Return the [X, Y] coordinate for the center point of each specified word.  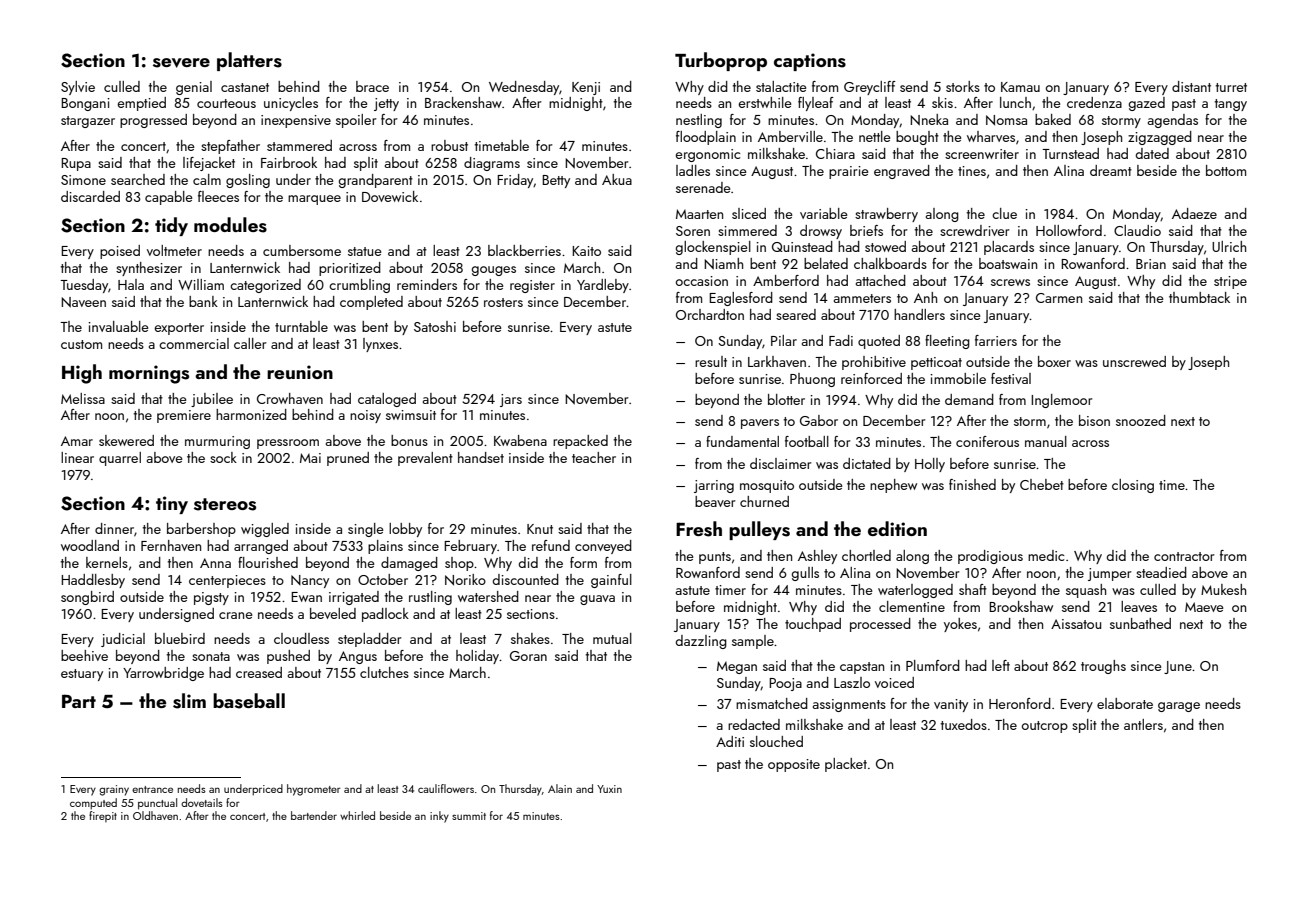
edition [897, 528]
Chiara [835, 153]
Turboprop [721, 61]
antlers [1143, 724]
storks [963, 86]
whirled [357, 815]
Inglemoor [1061, 401]
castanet [245, 87]
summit [469, 816]
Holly [930, 465]
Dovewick [390, 196]
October [383, 579]
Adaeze [1194, 213]
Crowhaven [290, 398]
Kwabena [520, 440]
